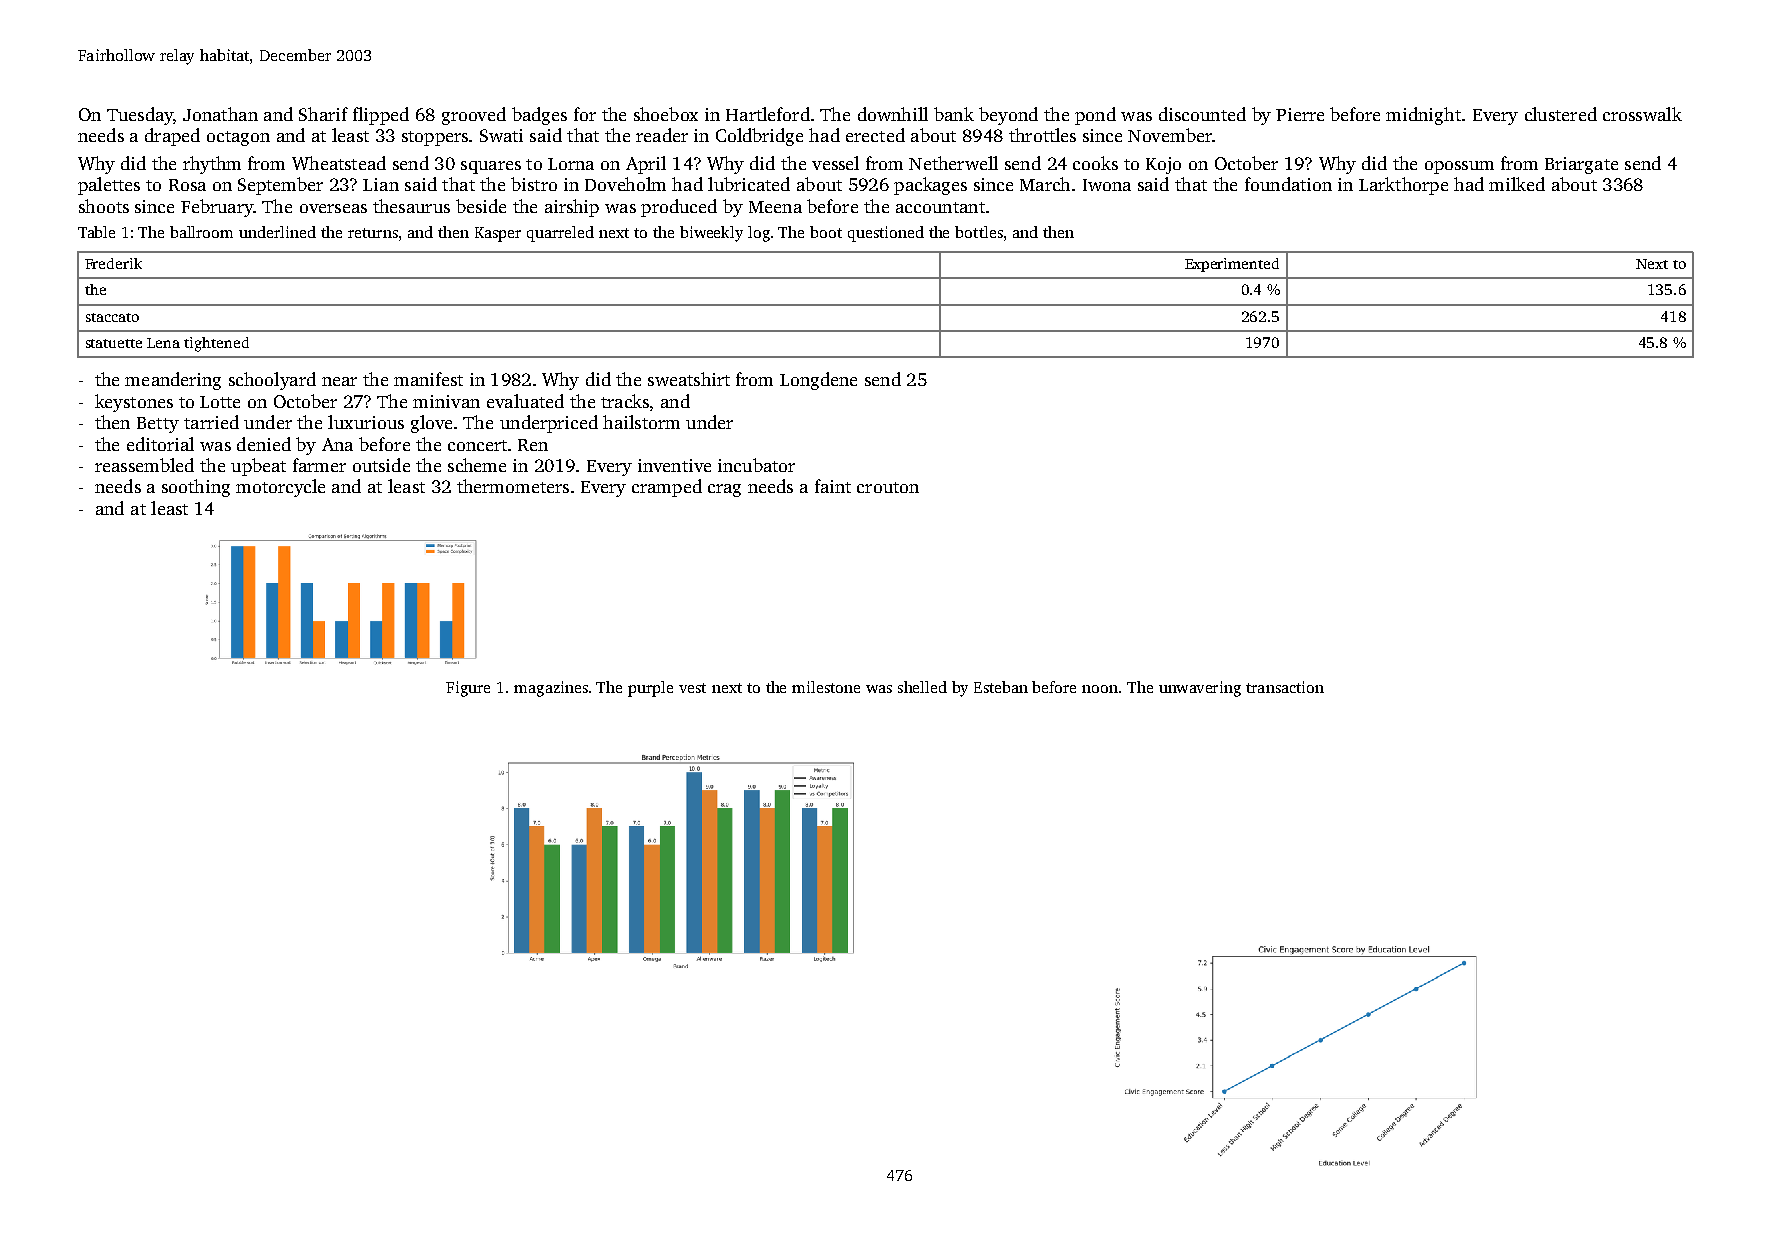  What do you see at coordinates (551, 689) in the screenshot?
I see `magazines` at bounding box center [551, 689].
